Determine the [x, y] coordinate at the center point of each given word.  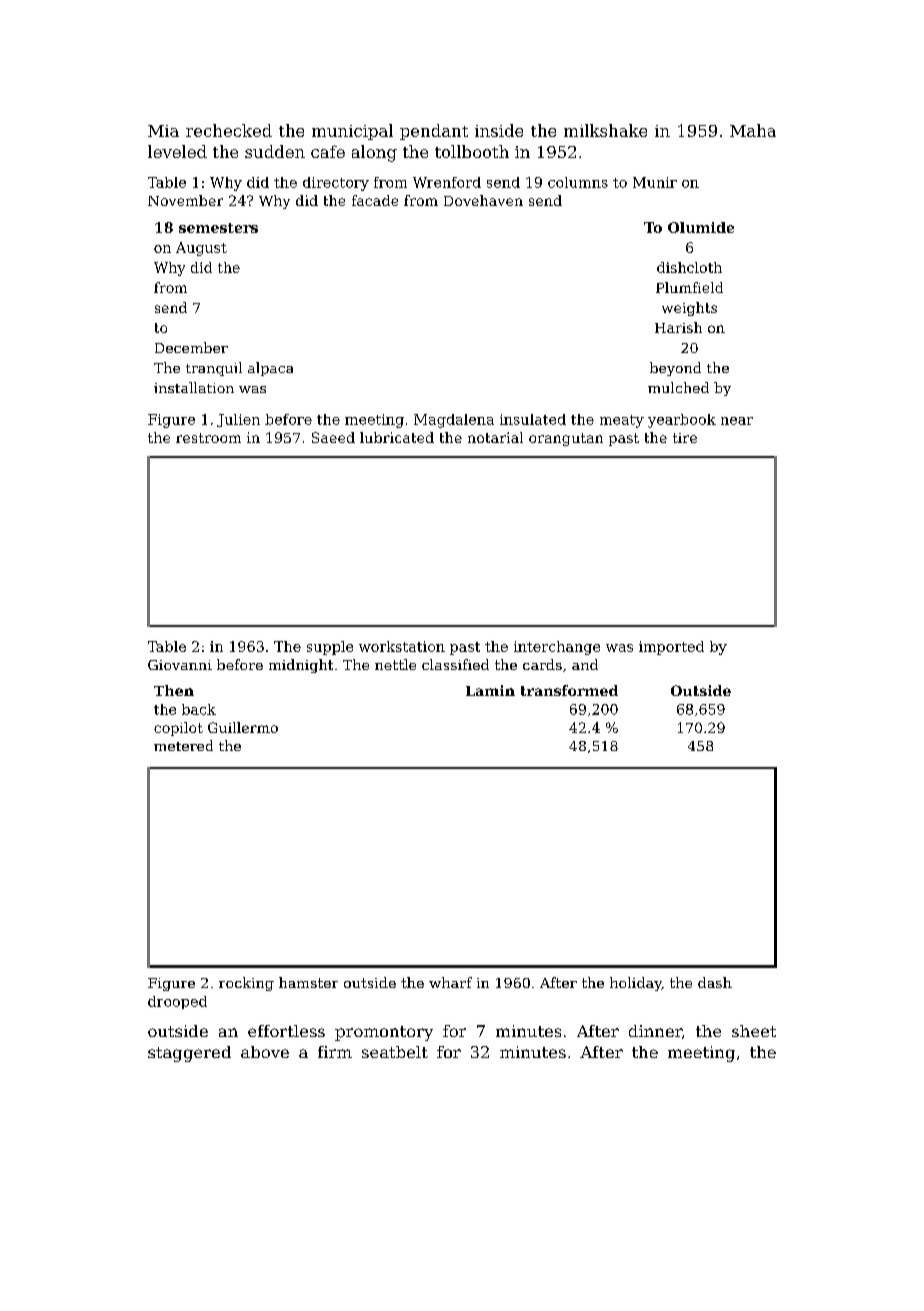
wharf [450, 982]
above [265, 1052]
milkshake [605, 130]
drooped [177, 1002]
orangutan [566, 439]
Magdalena [454, 421]
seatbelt [395, 1052]
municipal [352, 132]
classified [455, 664]
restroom [208, 438]
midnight [301, 666]
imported [671, 648]
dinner [655, 1031]
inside [499, 130]
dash [715, 982]
